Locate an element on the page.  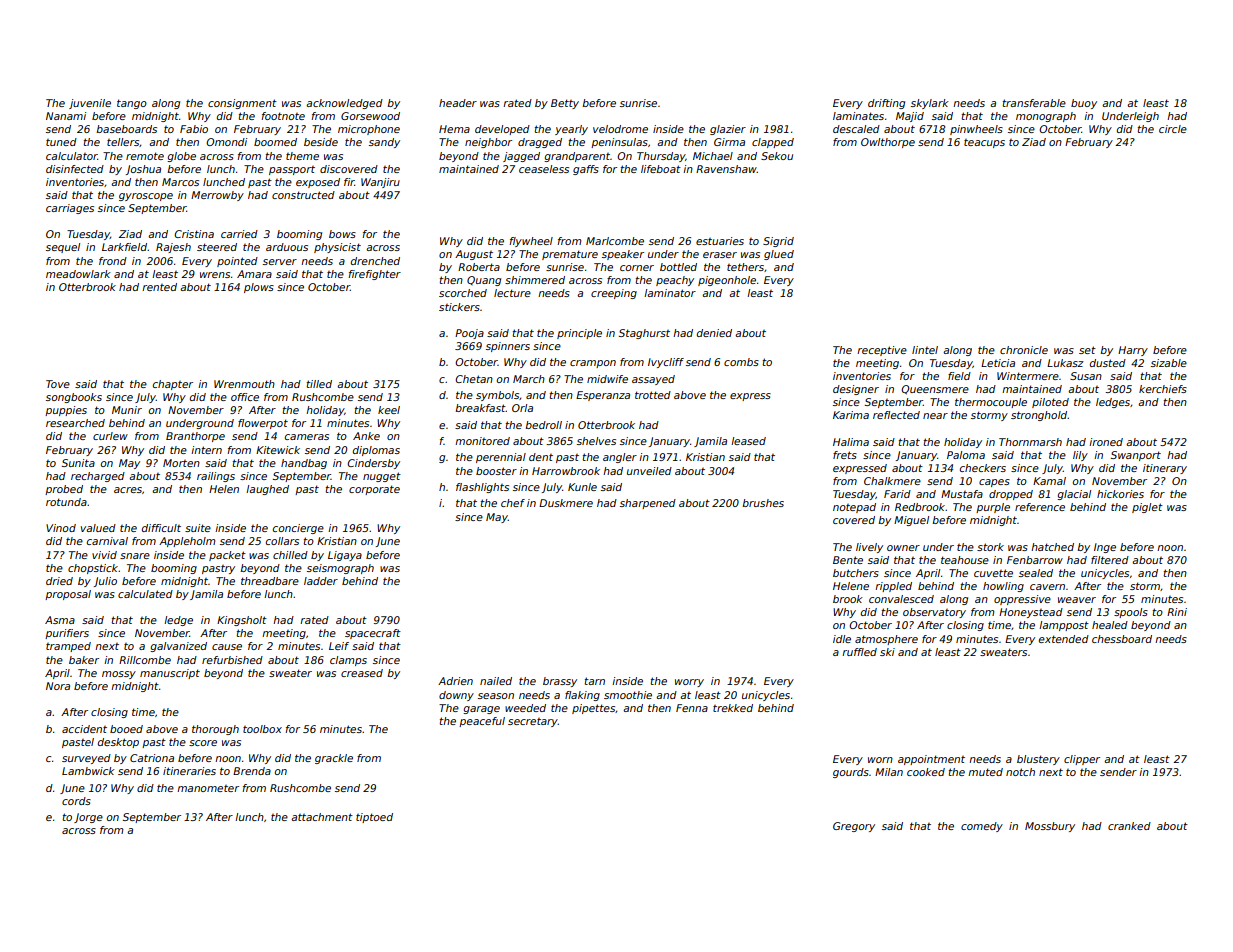
chessboard is located at coordinates (1122, 639).
